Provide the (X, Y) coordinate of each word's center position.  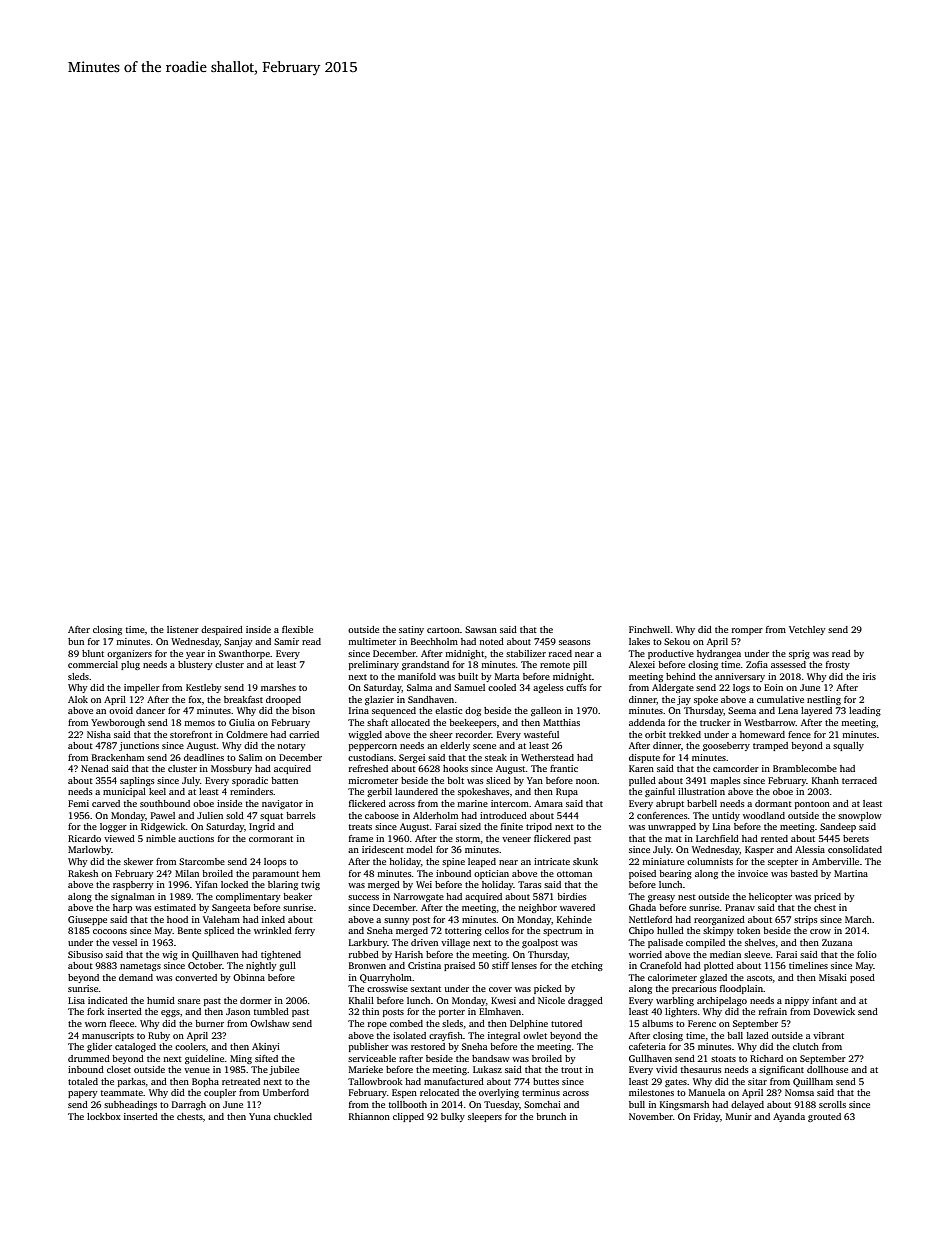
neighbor (537, 908)
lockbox (104, 1116)
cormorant (271, 839)
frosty (838, 665)
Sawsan (481, 629)
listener (183, 629)
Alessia (810, 849)
